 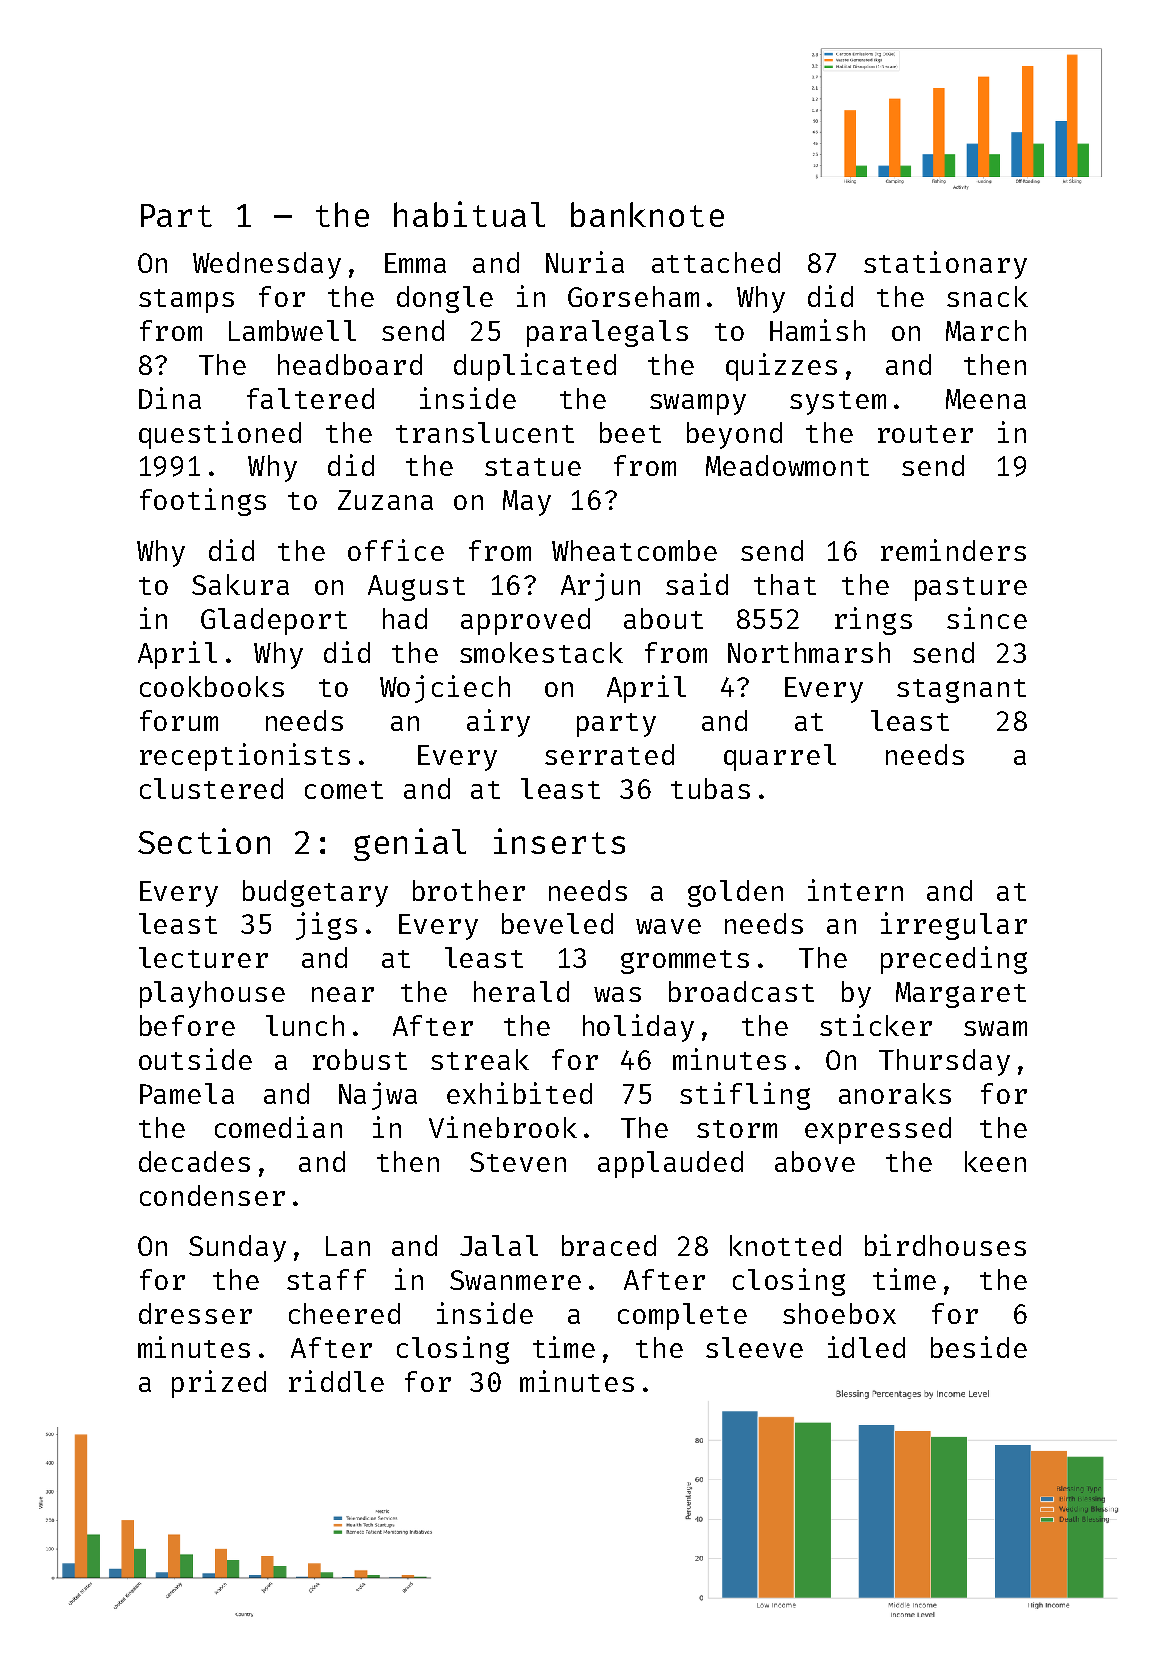 I want to click on stationary, so click(x=945, y=265).
